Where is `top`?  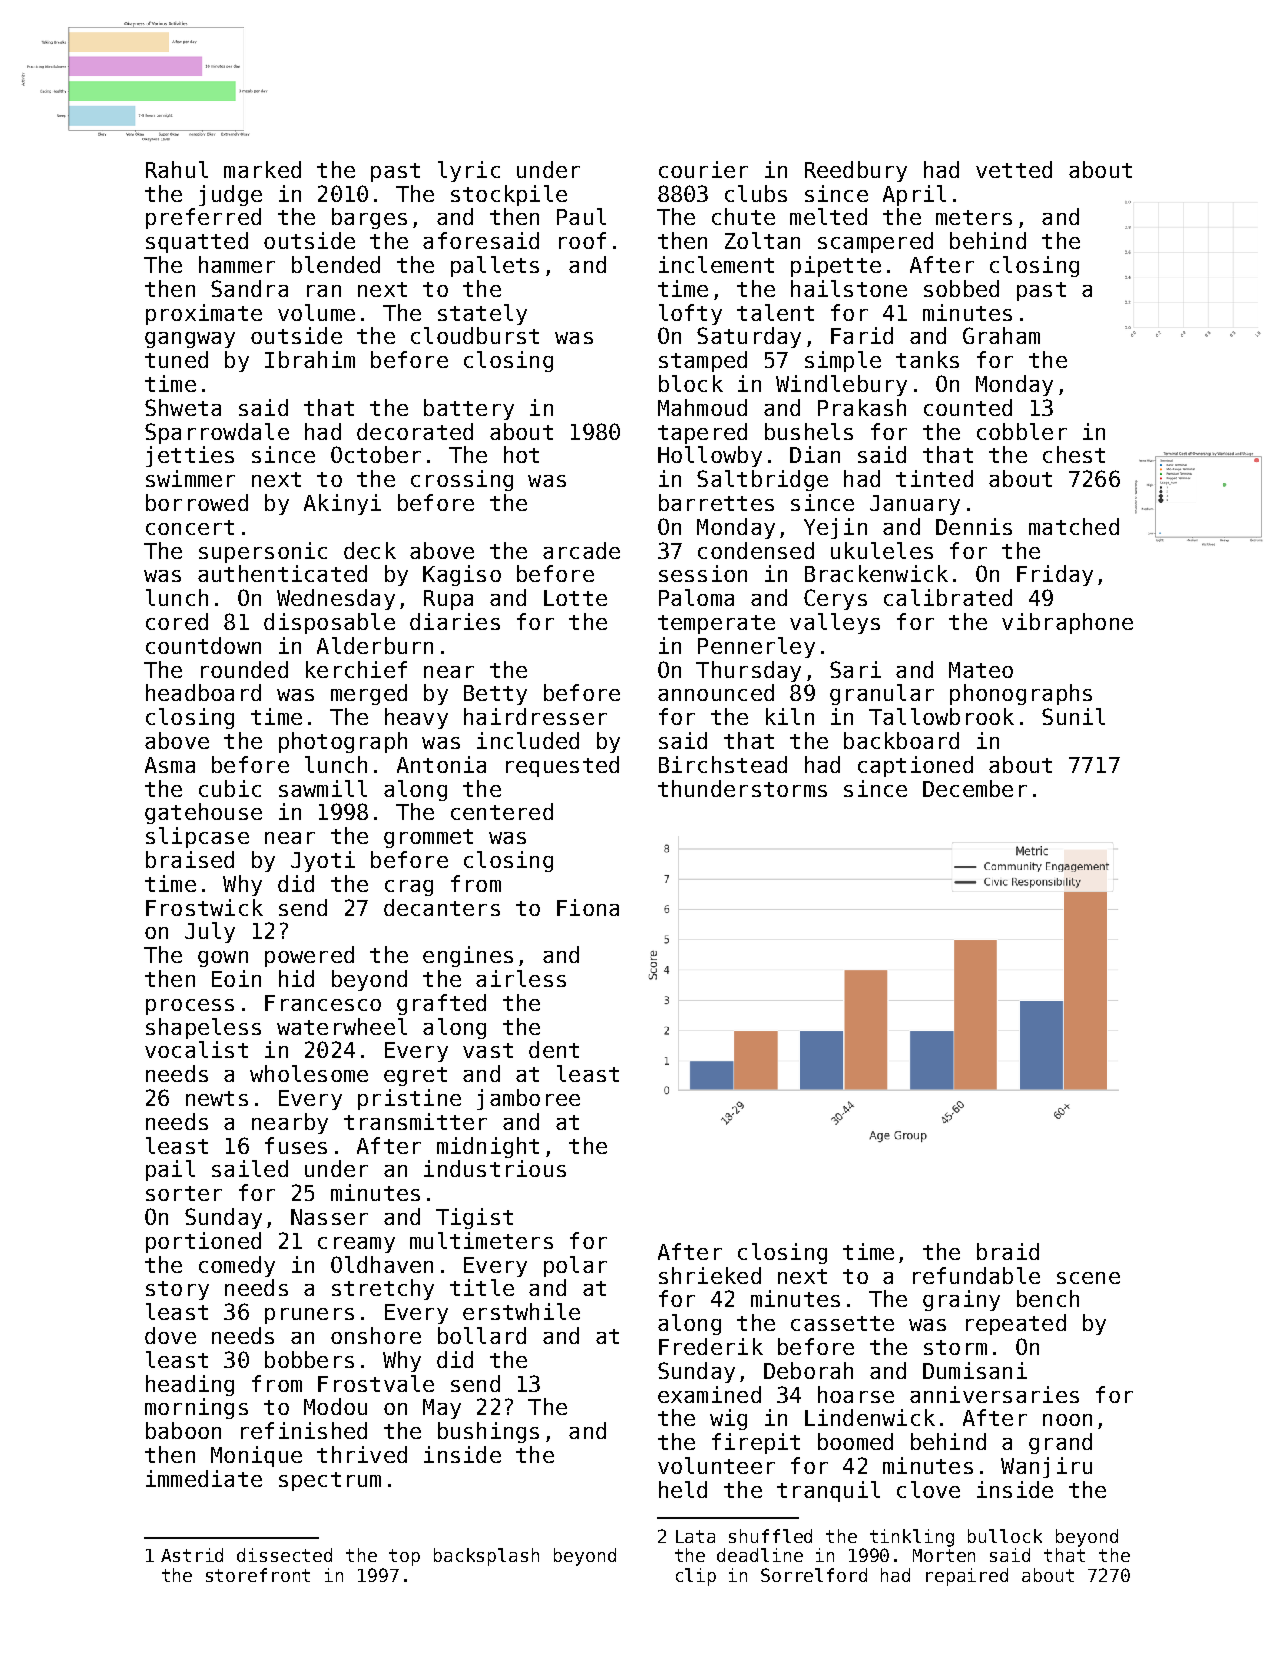
top is located at coordinates (404, 1557).
